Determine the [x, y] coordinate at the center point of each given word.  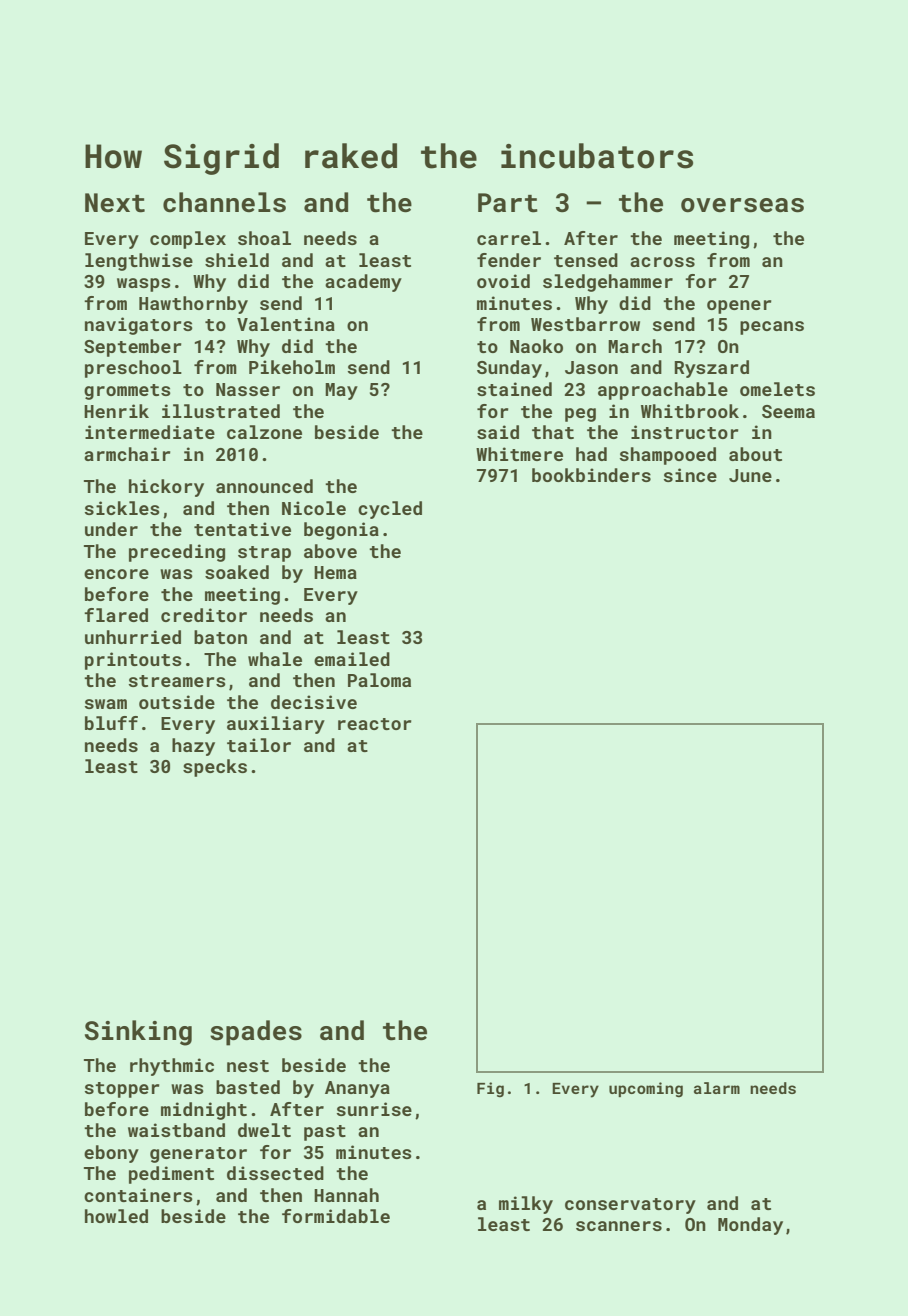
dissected [275, 1173]
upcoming [646, 1090]
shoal [264, 238]
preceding [177, 553]
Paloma [379, 680]
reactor [375, 724]
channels [224, 202]
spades [256, 1033]
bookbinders [591, 475]
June [750, 475]
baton [220, 637]
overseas [742, 205]
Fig [490, 1090]
